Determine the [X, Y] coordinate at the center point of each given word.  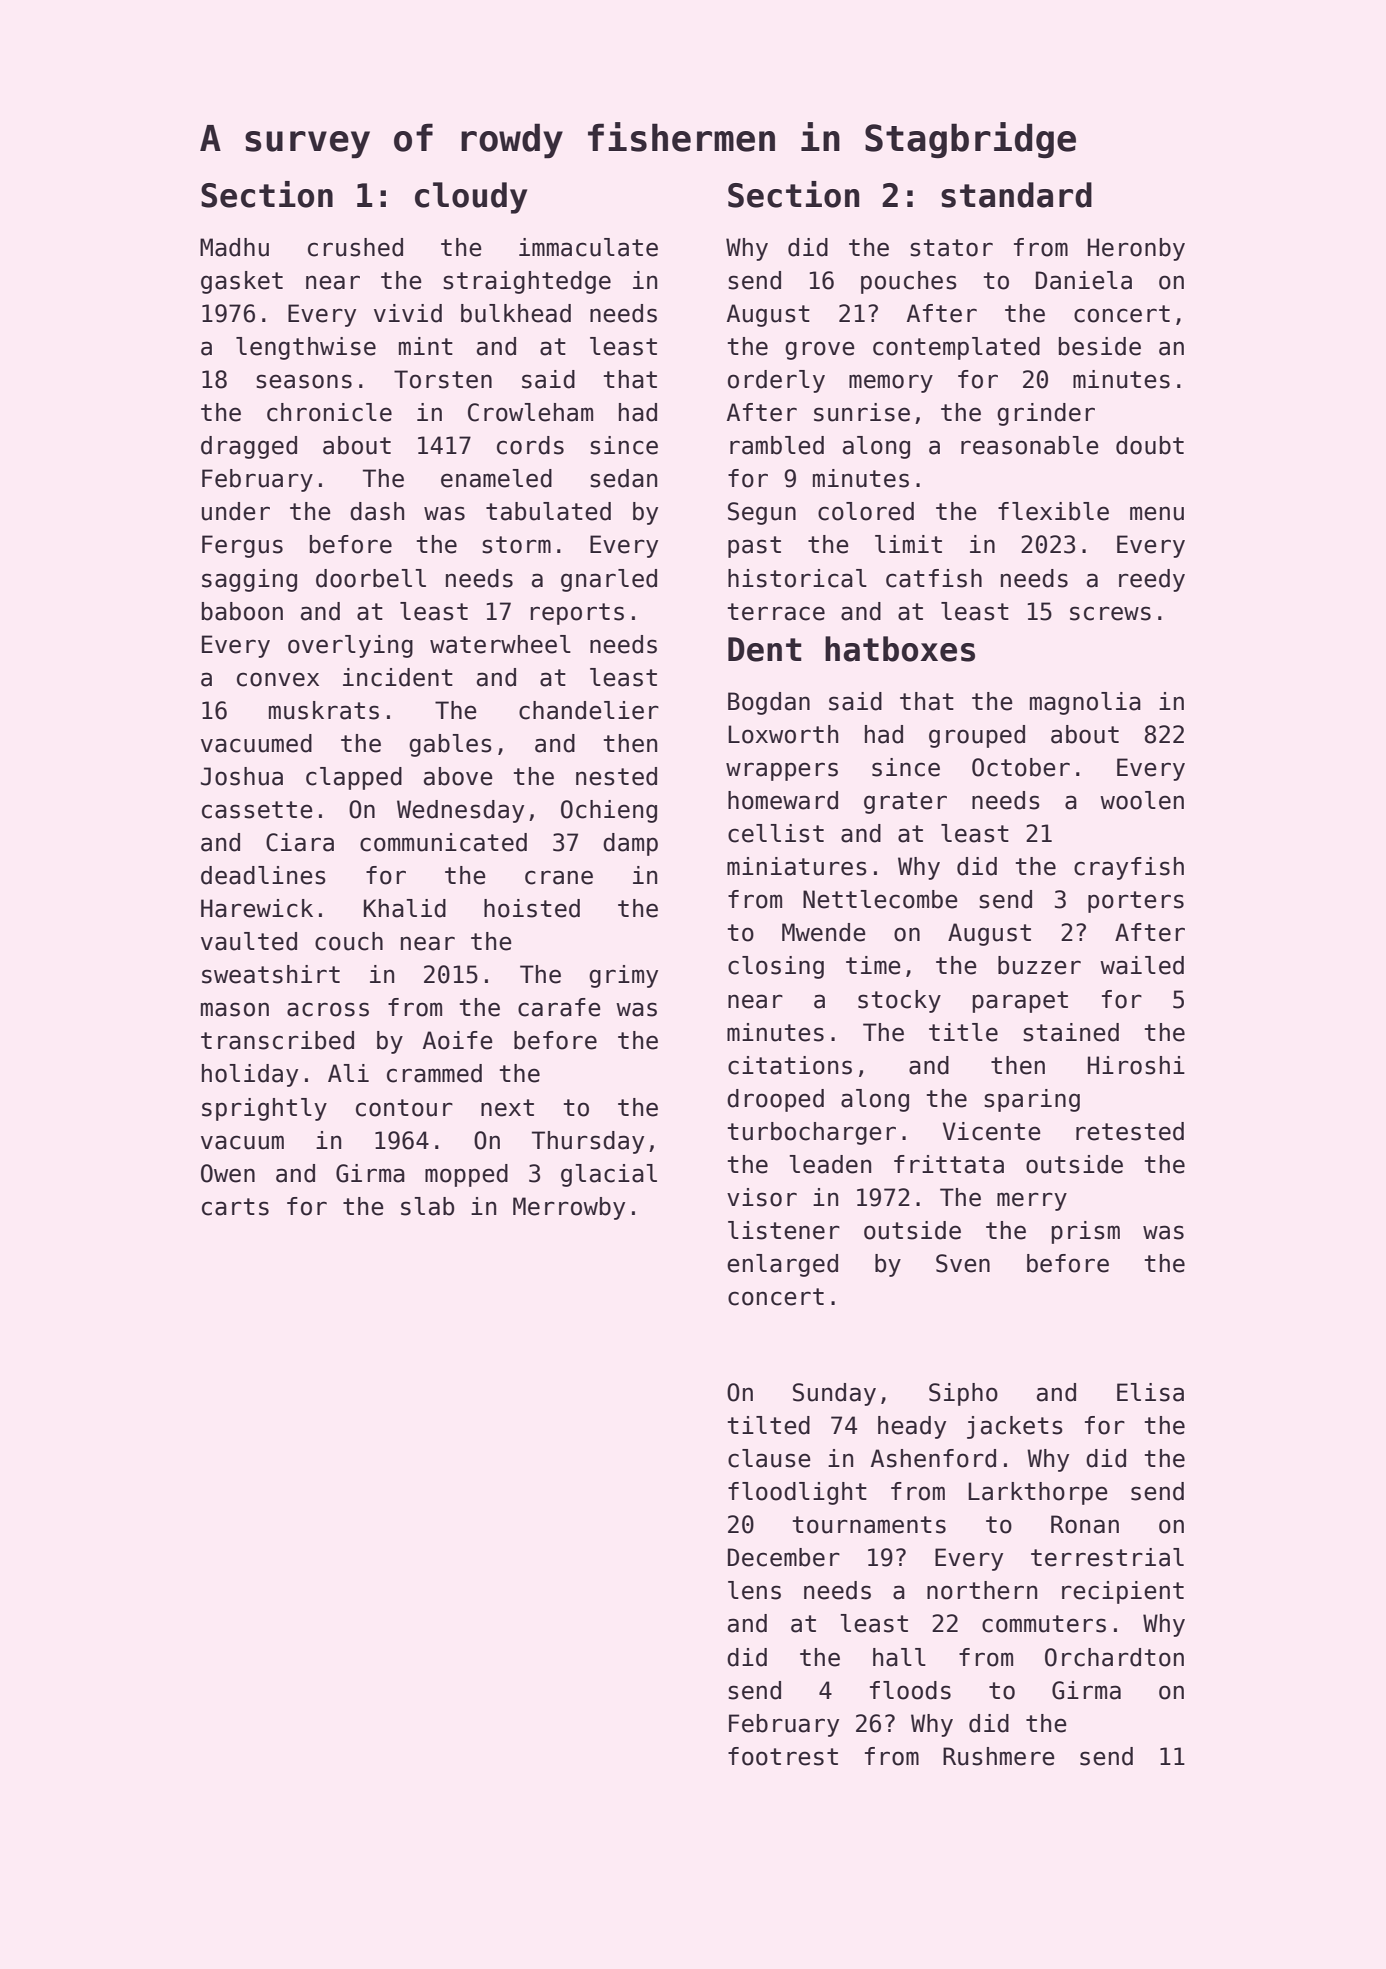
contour [404, 1108]
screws [1110, 613]
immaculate [588, 247]
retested [1130, 1131]
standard [1016, 195]
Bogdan [769, 703]
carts [235, 1207]
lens [754, 1590]
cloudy [471, 198]
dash [377, 511]
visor [762, 1197]
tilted [769, 1425]
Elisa [1150, 1392]
